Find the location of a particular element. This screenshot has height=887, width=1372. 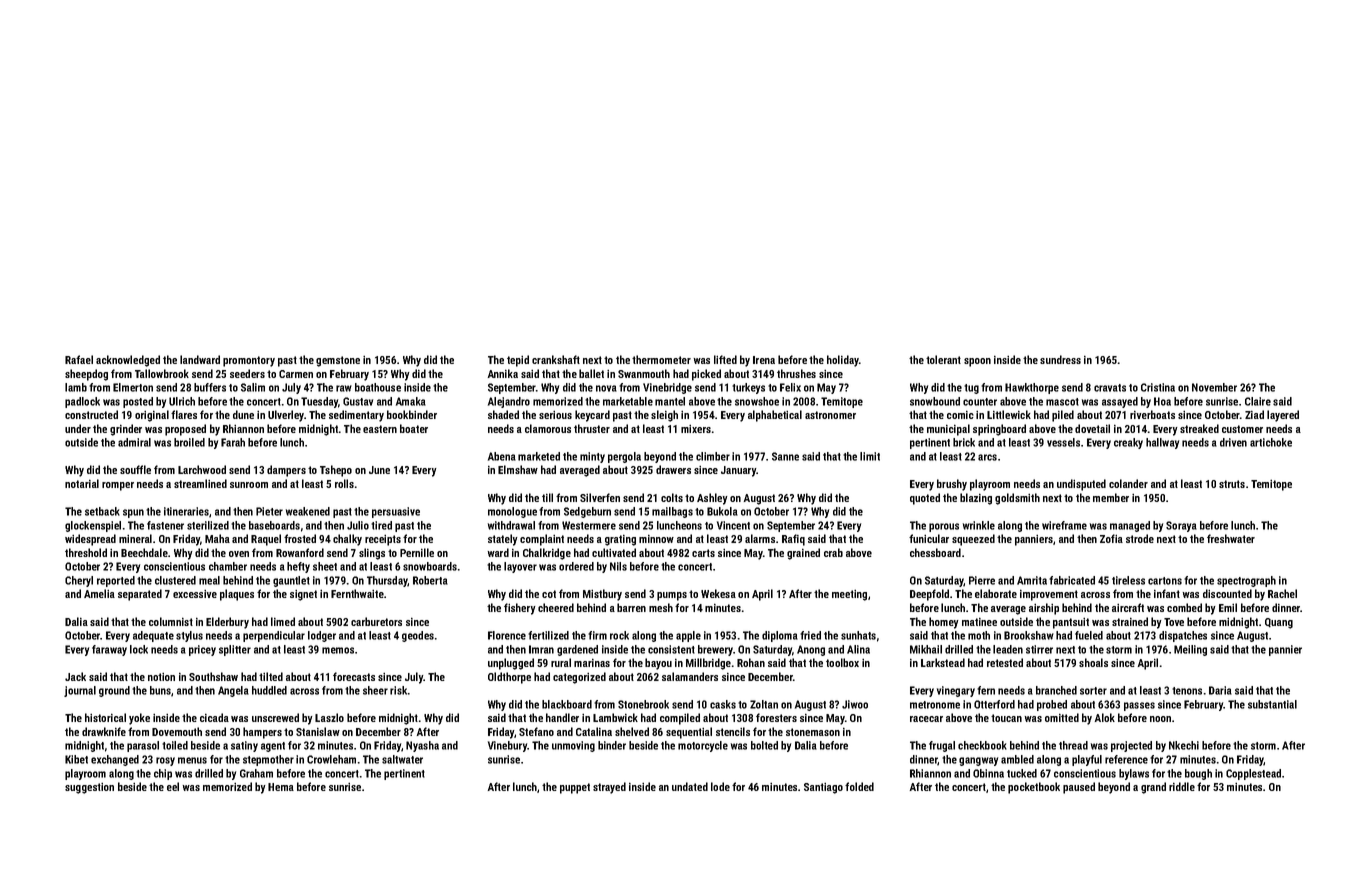

unscrewed is located at coordinates (275, 717).
